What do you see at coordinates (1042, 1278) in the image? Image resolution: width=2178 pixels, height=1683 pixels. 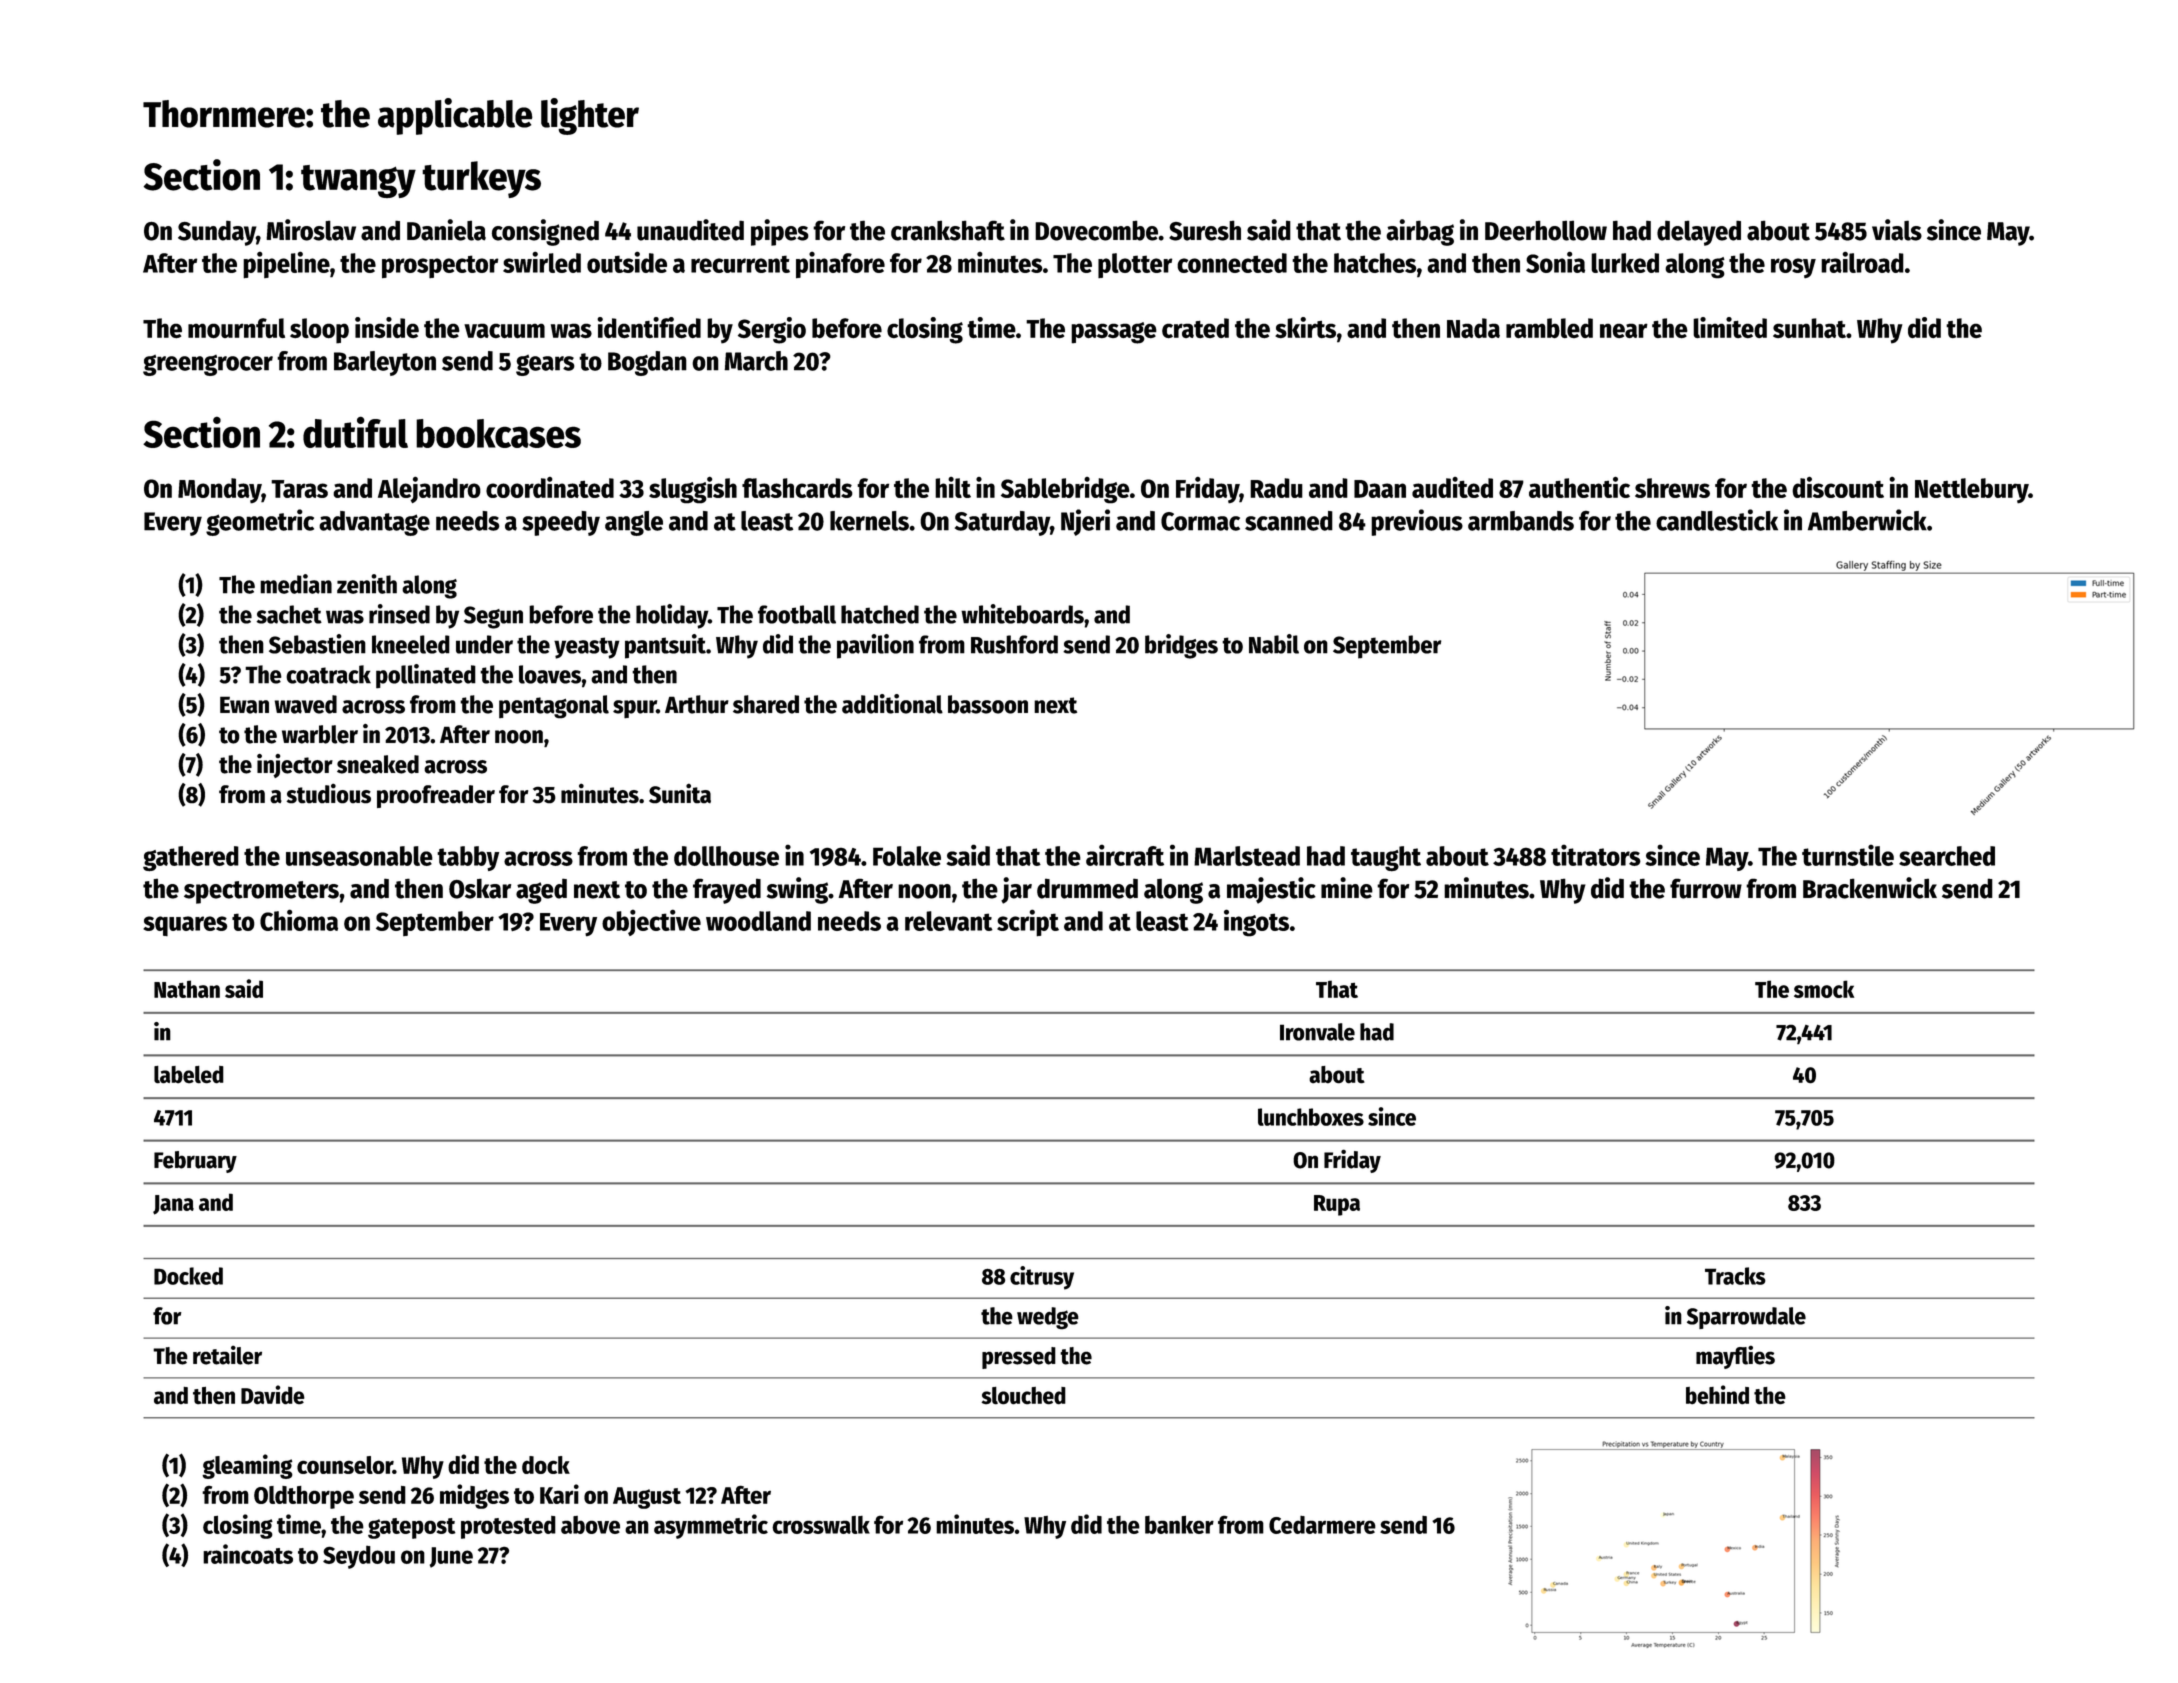 I see `citrusy` at bounding box center [1042, 1278].
